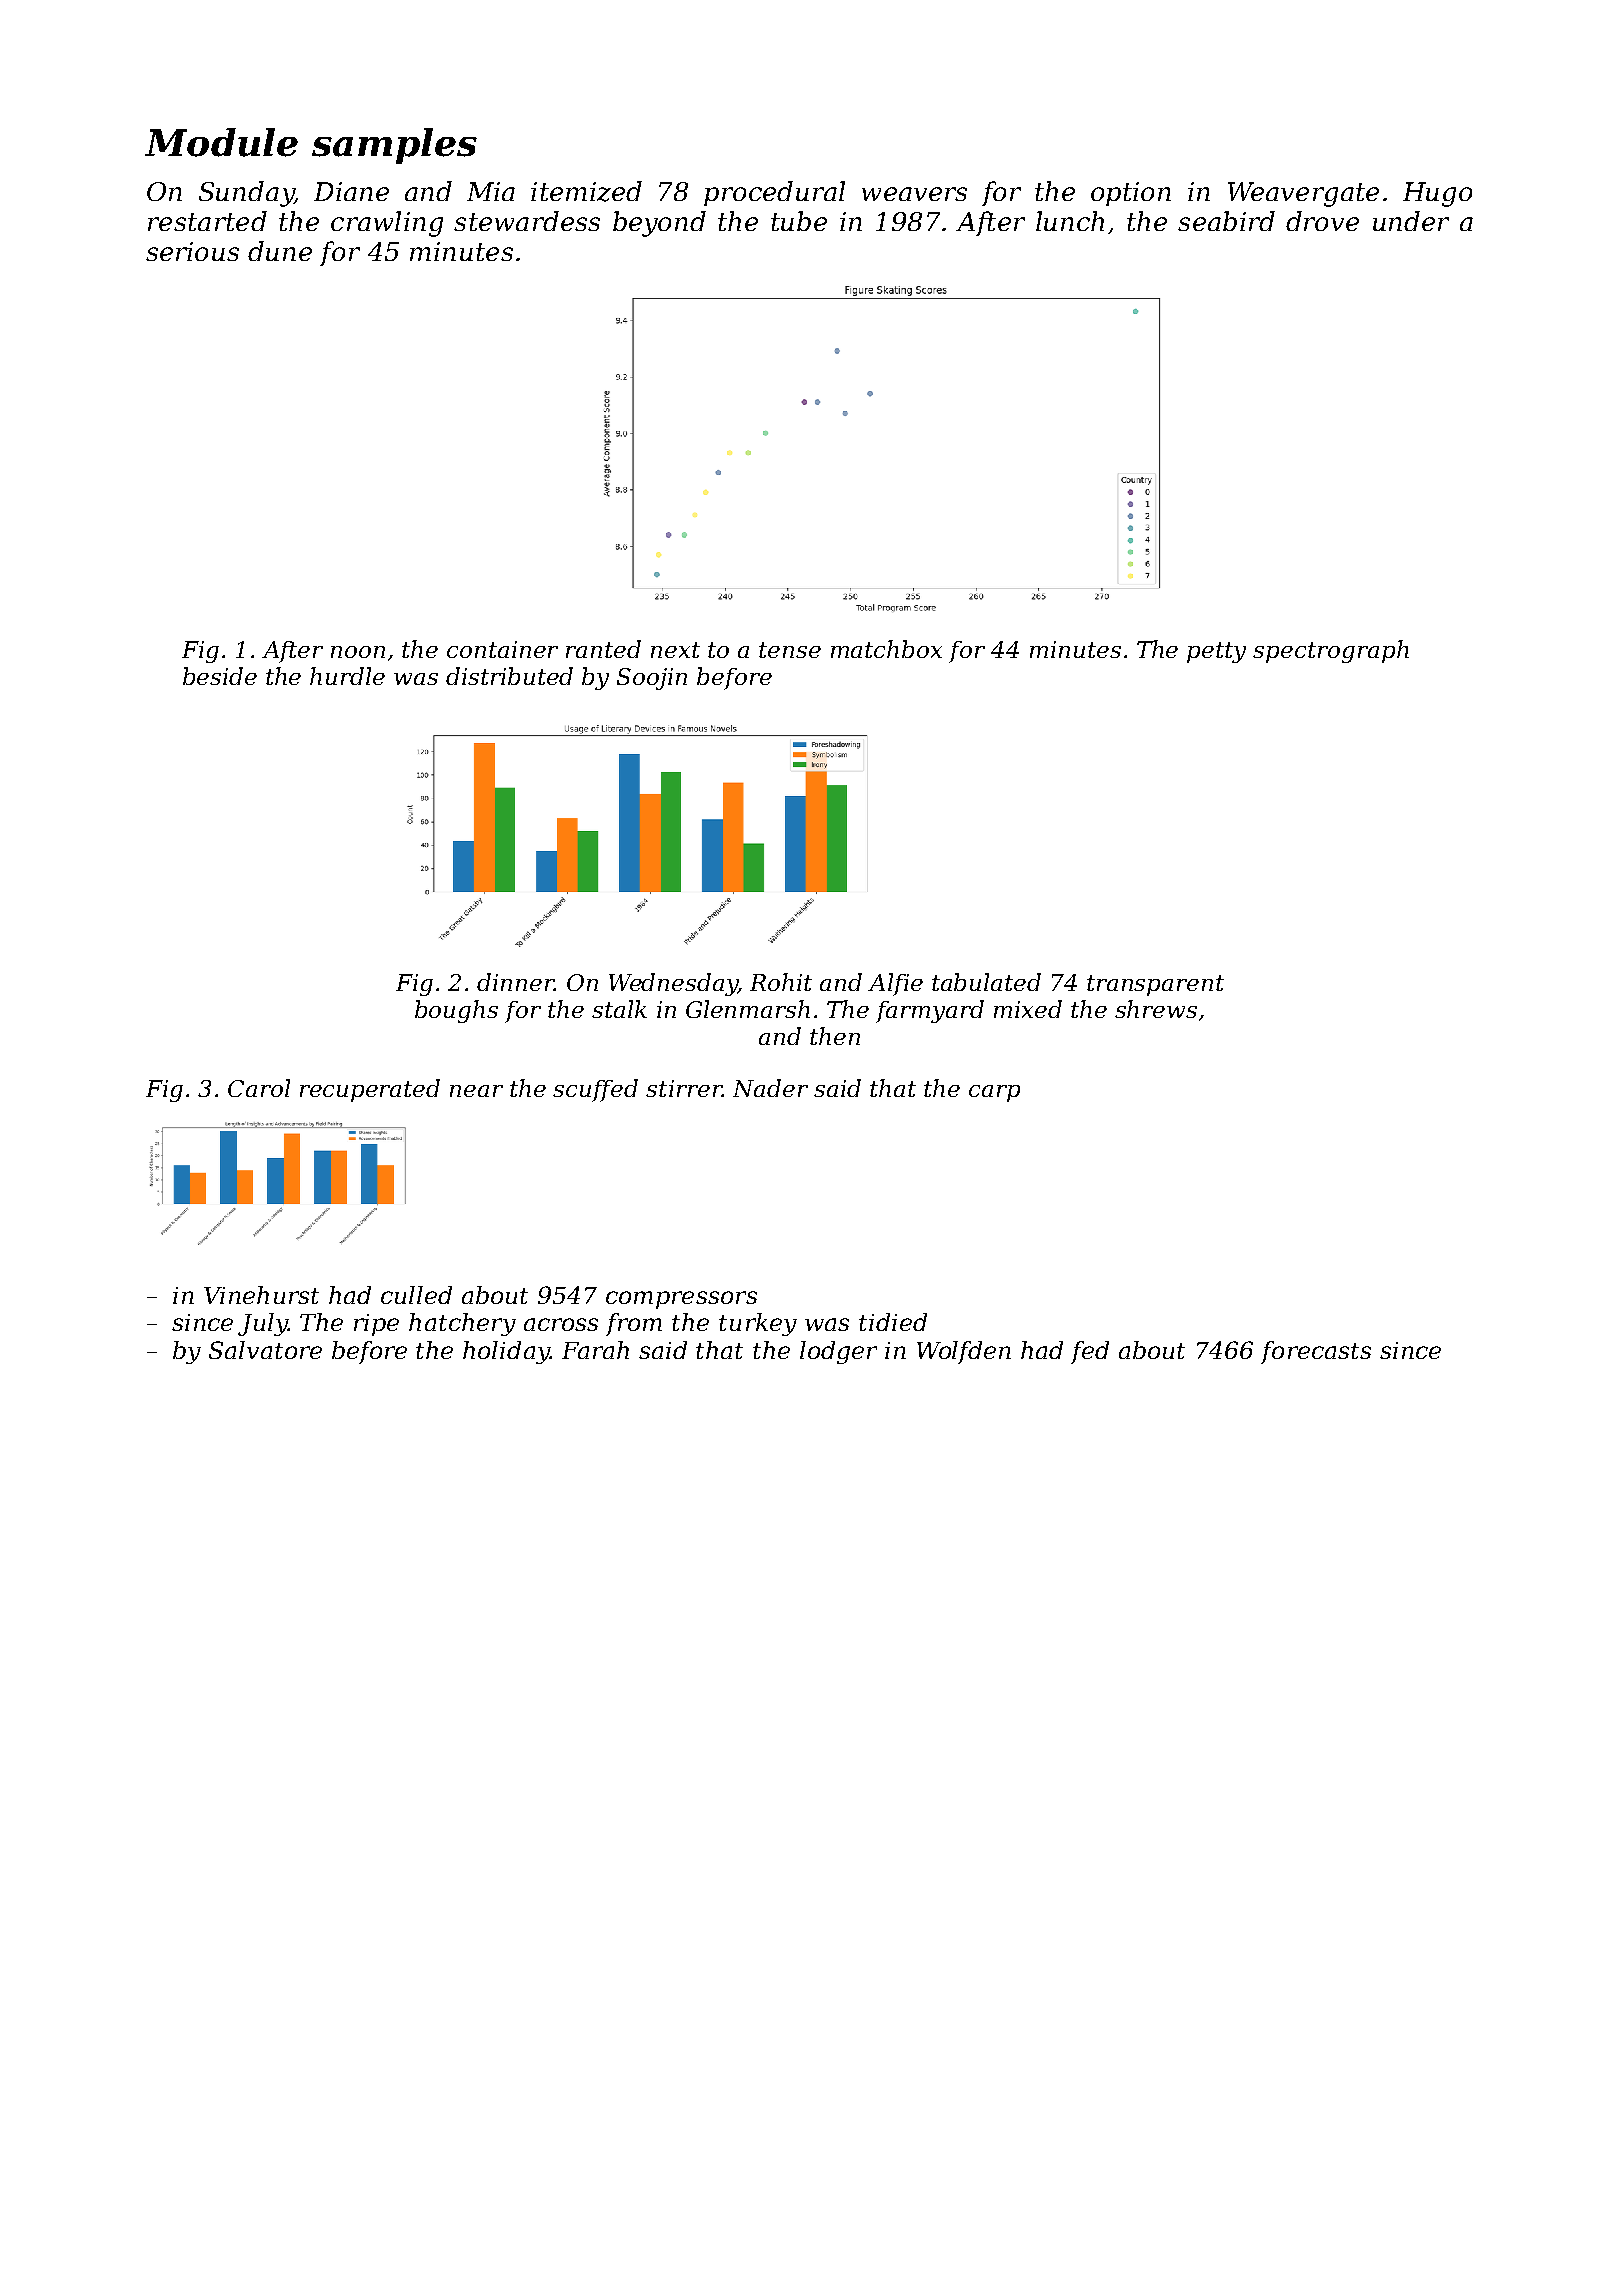 The width and height of the document is (1620, 2292). I want to click on tube, so click(799, 221).
